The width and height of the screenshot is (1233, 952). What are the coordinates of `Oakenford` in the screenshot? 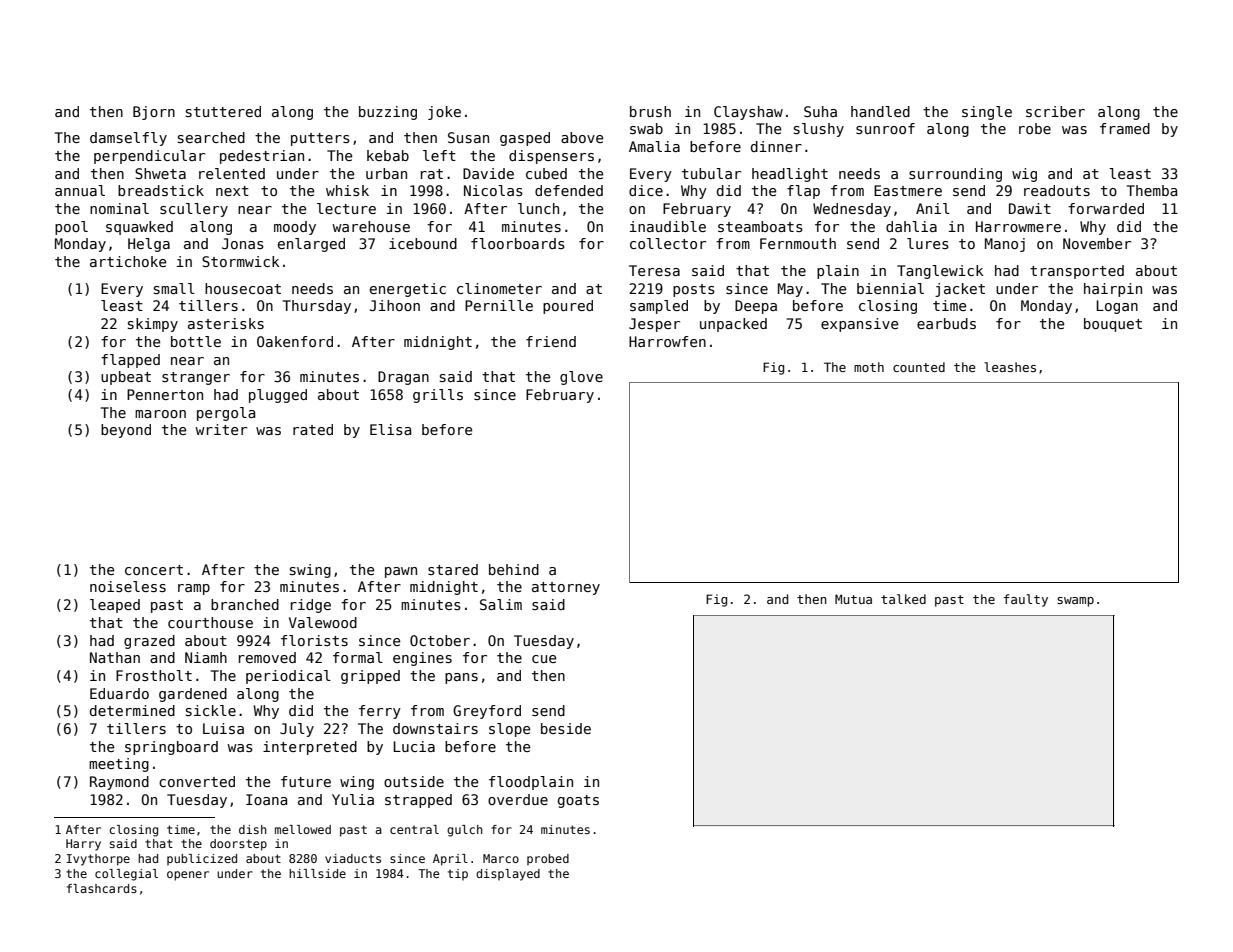 It's located at (295, 341).
